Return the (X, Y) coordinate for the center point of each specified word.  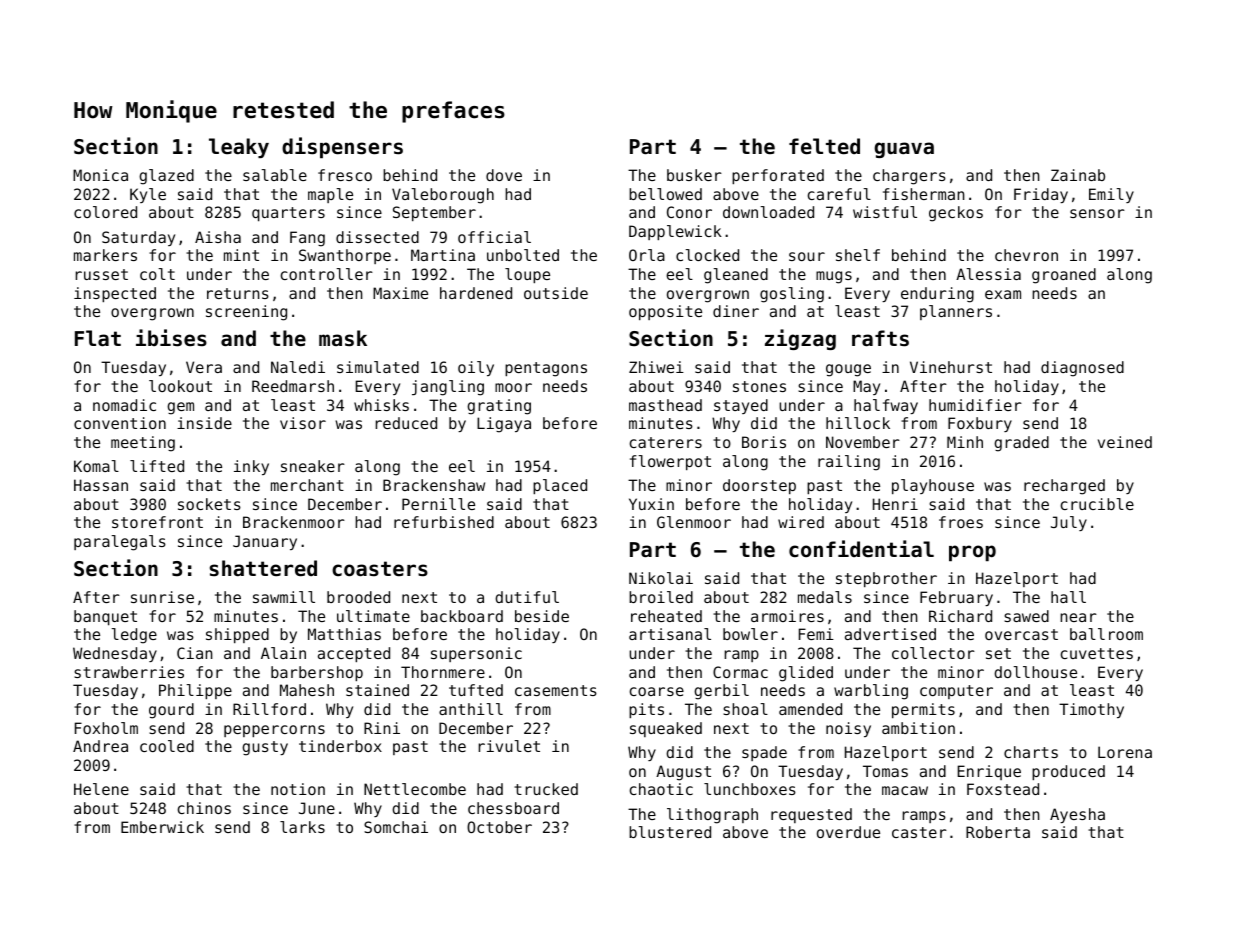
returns (238, 293)
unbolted (523, 255)
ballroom (1106, 634)
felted (824, 146)
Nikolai (661, 578)
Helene (101, 789)
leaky (239, 148)
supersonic (476, 654)
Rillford (269, 709)
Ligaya (504, 425)
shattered (263, 568)
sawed (1026, 616)
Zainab (1078, 175)
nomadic (124, 405)
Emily (1111, 195)
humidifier (975, 405)
